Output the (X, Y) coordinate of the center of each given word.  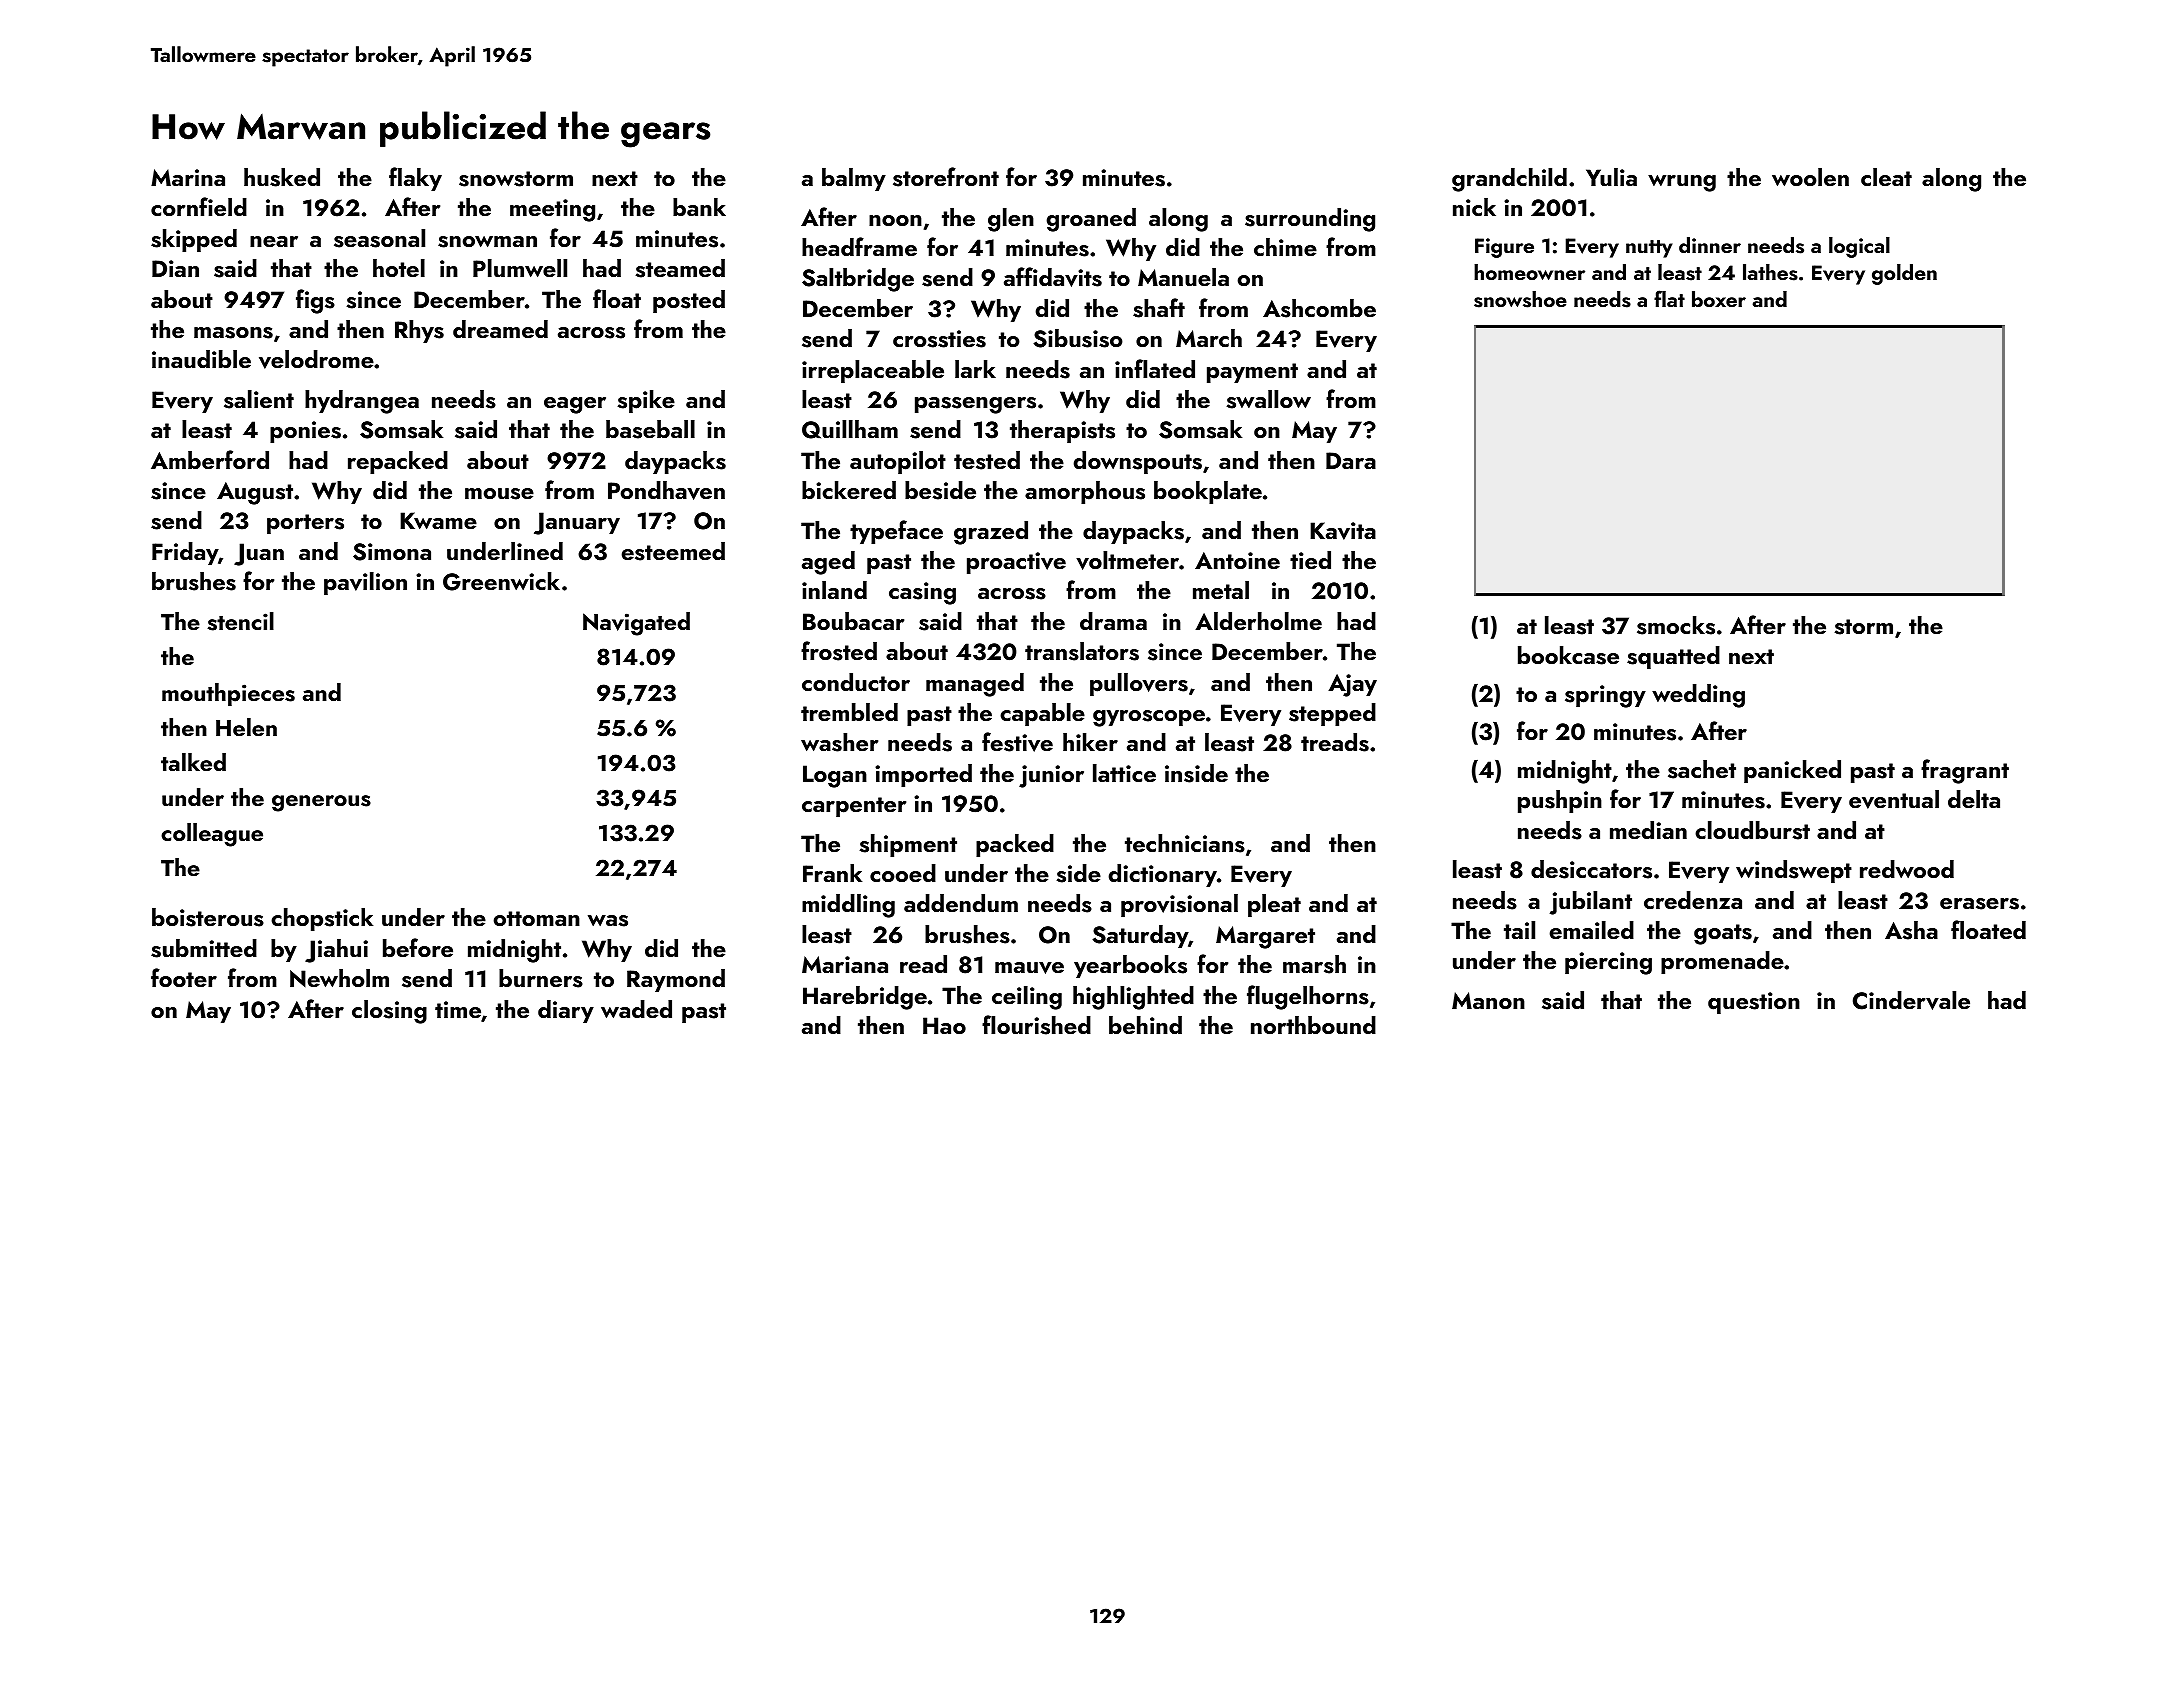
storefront (946, 177)
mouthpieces (228, 694)
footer (184, 977)
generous (321, 803)
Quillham (850, 429)
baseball (650, 429)
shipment (908, 845)
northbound (1313, 1025)
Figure (1504, 248)
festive (1017, 742)
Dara (1351, 460)
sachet (1702, 769)
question (1754, 1003)
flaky (415, 179)
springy (1605, 696)
